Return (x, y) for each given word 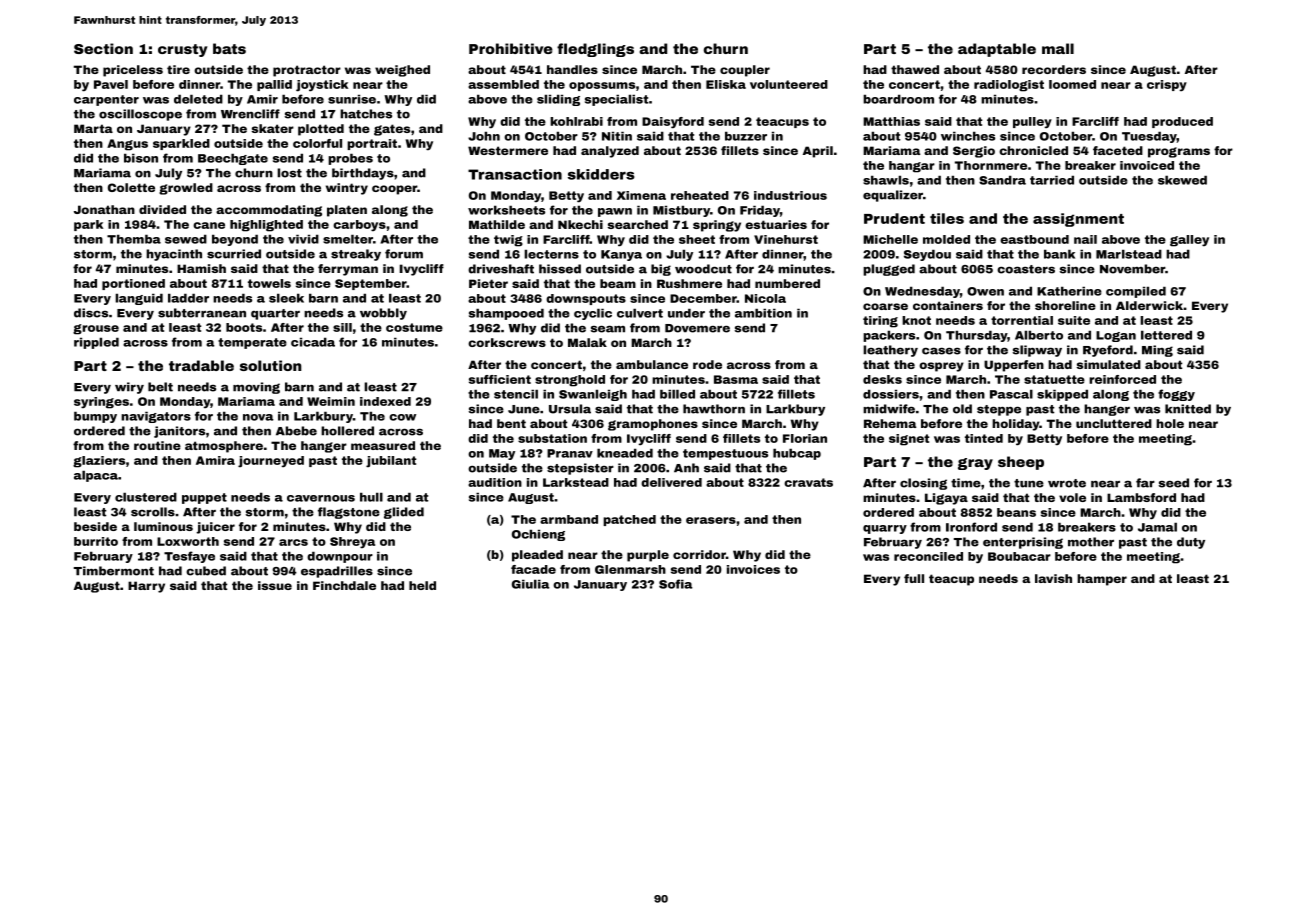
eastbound (1034, 239)
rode (707, 364)
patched (629, 520)
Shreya (352, 543)
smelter (348, 239)
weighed (402, 71)
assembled (503, 84)
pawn (615, 212)
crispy (1167, 86)
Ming (1157, 351)
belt (160, 387)
